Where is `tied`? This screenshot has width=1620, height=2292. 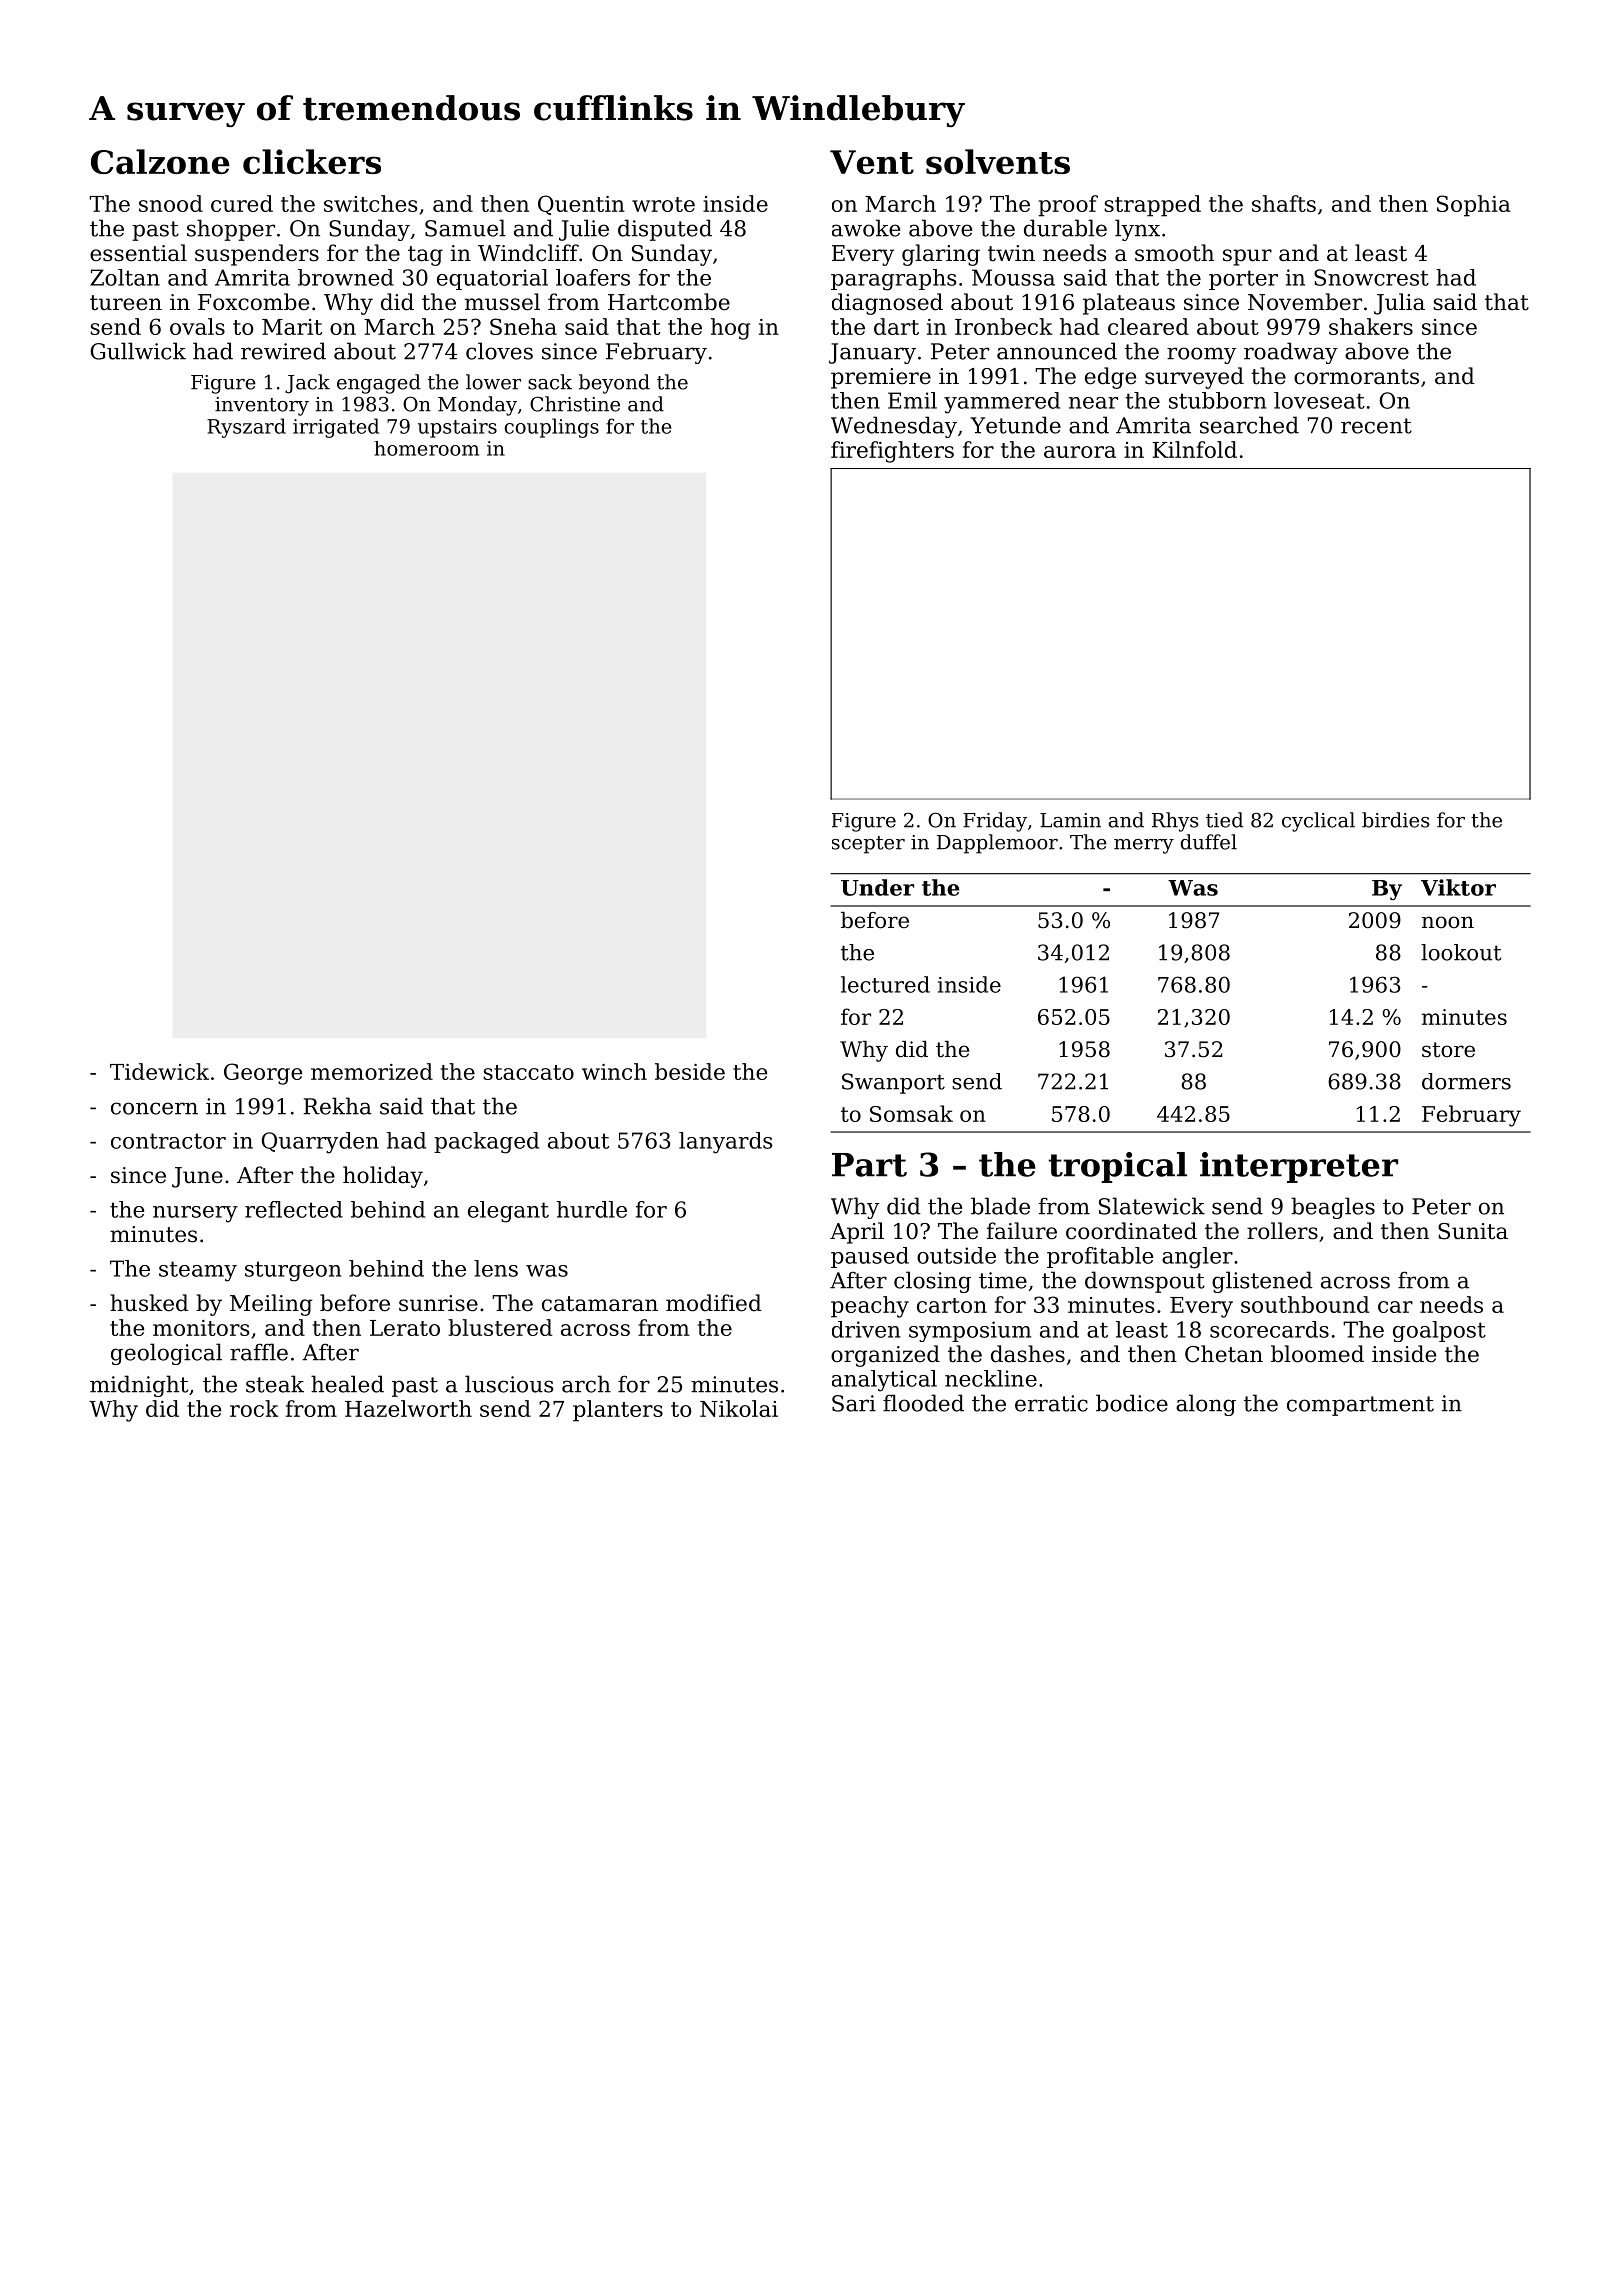 tied is located at coordinates (1224, 820).
